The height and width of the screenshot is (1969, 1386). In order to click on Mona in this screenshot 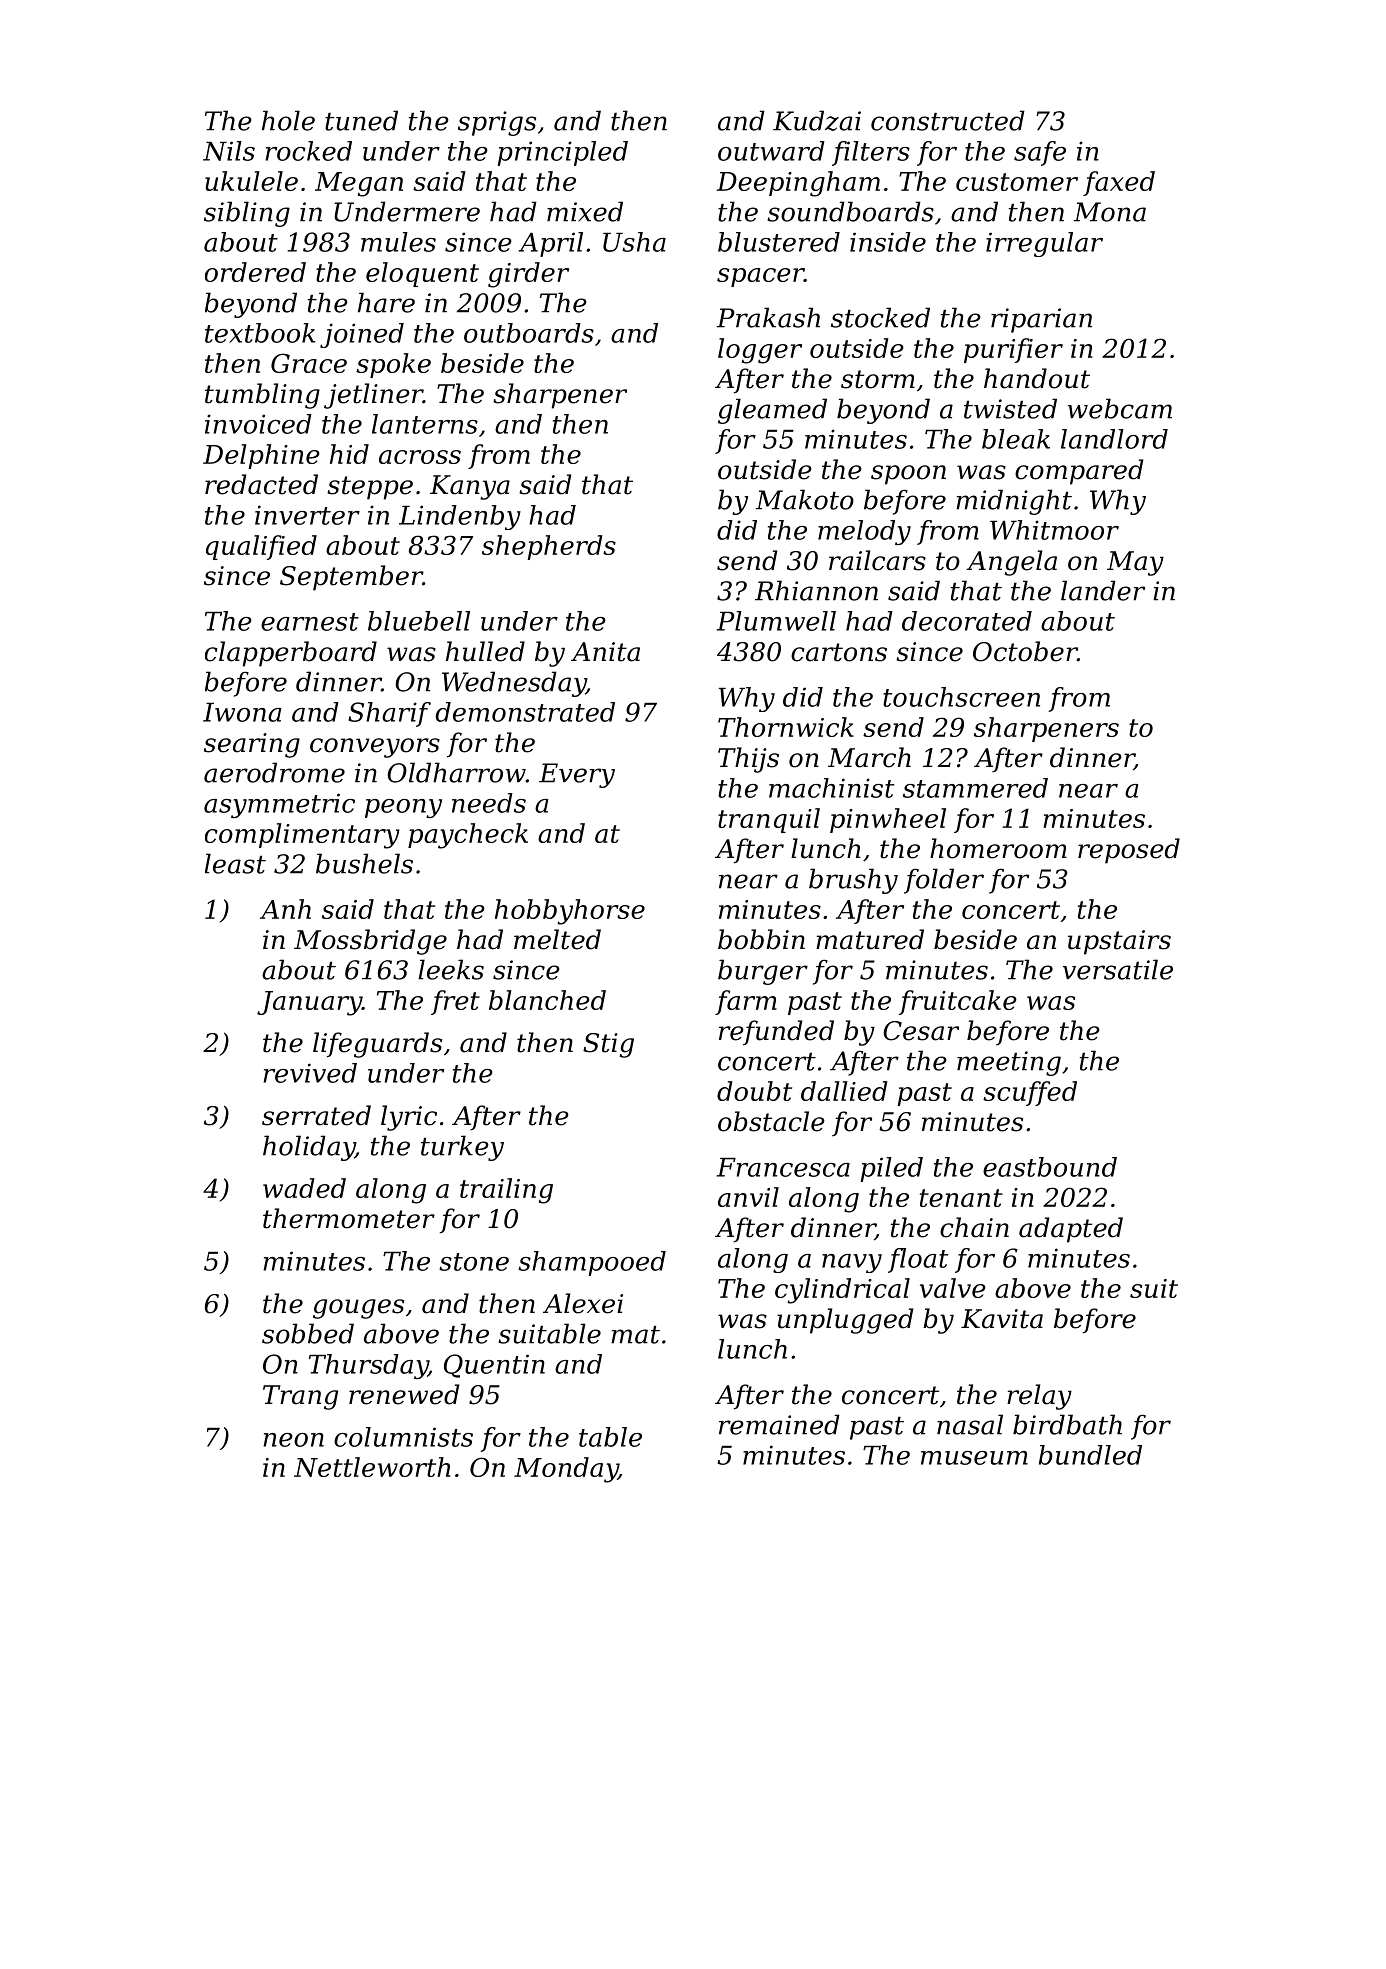, I will do `click(1109, 212)`.
